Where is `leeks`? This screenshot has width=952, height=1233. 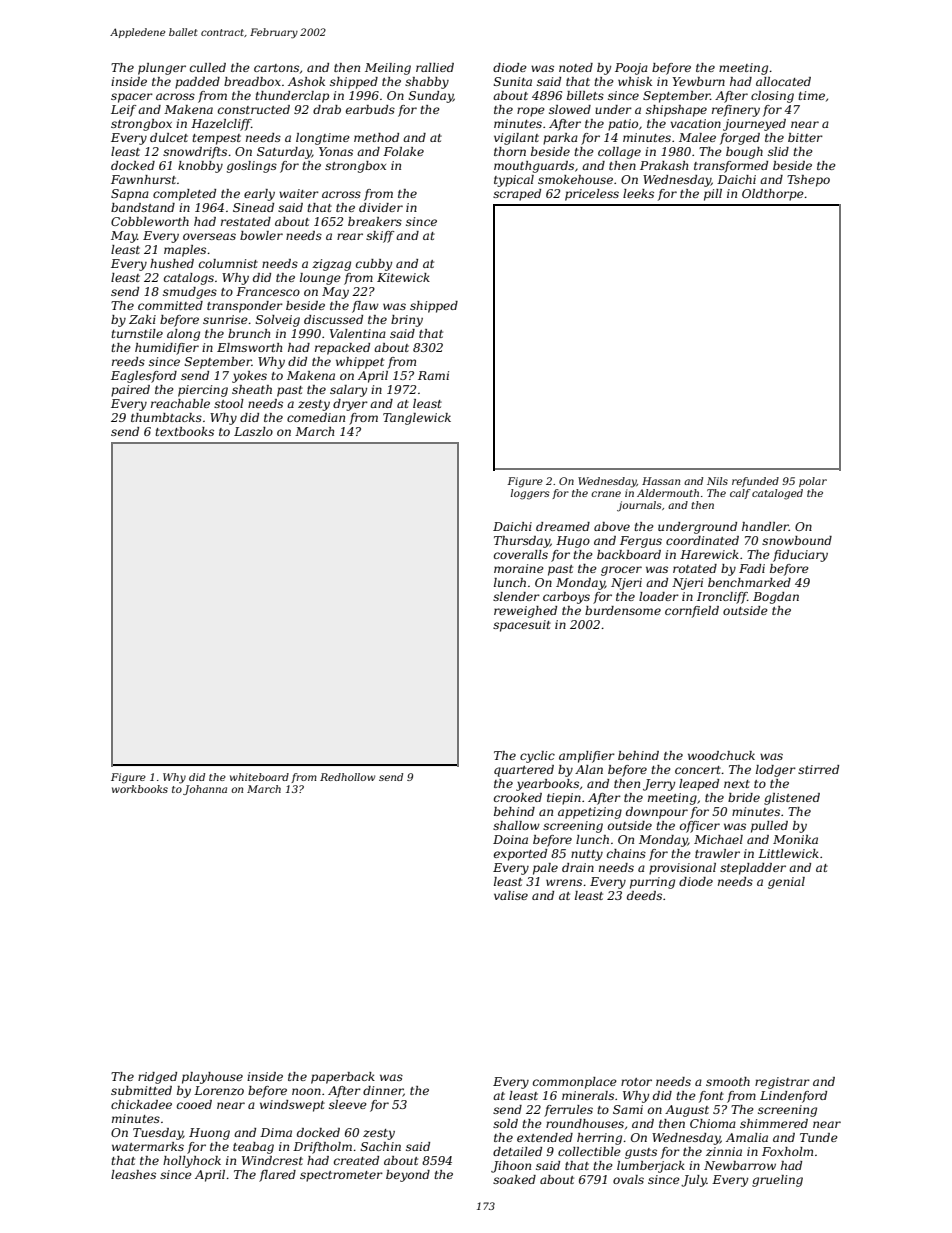 leeks is located at coordinates (638, 193).
